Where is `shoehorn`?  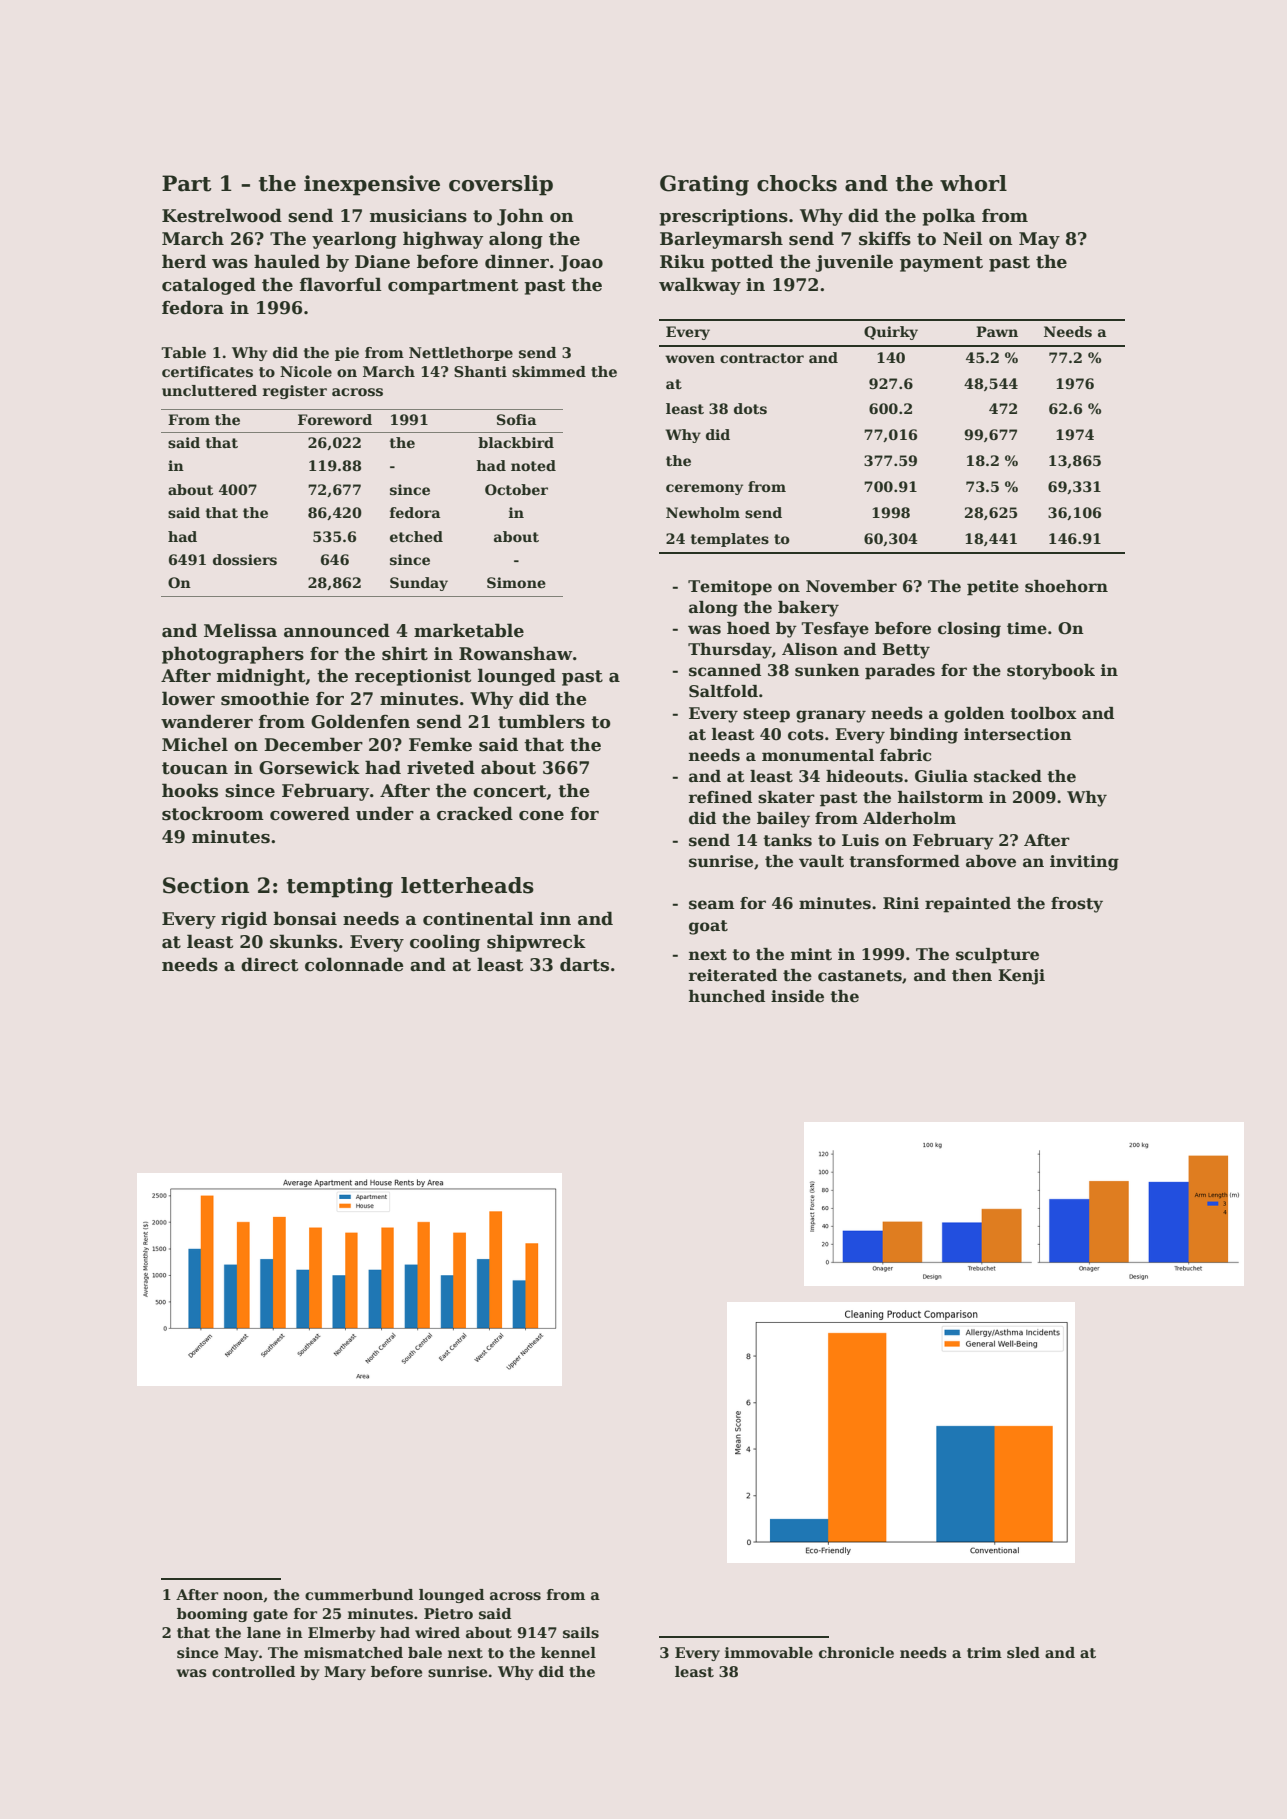 shoehorn is located at coordinates (1066, 586).
